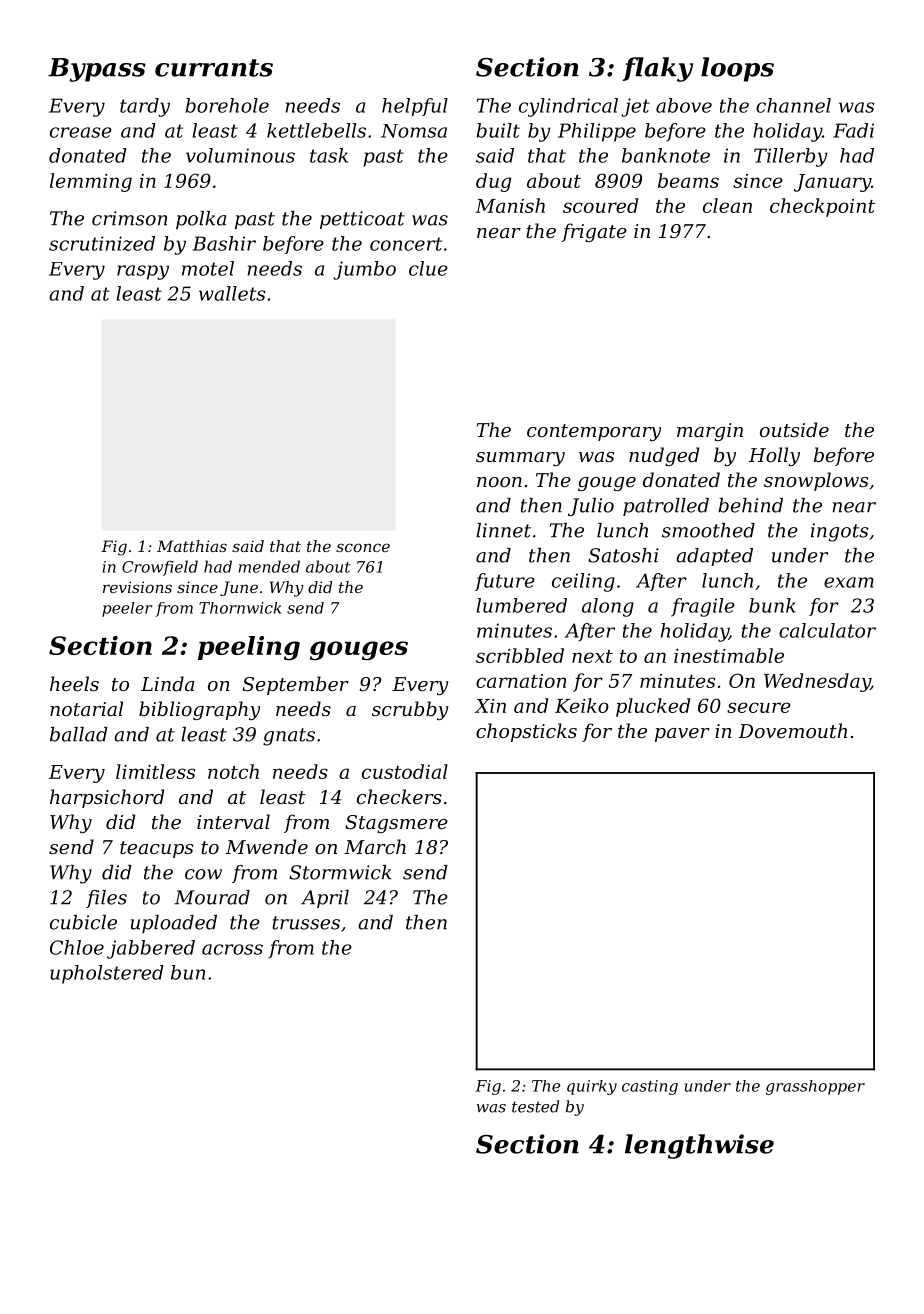  Describe the element at coordinates (363, 547) in the screenshot. I see `sconce` at that location.
